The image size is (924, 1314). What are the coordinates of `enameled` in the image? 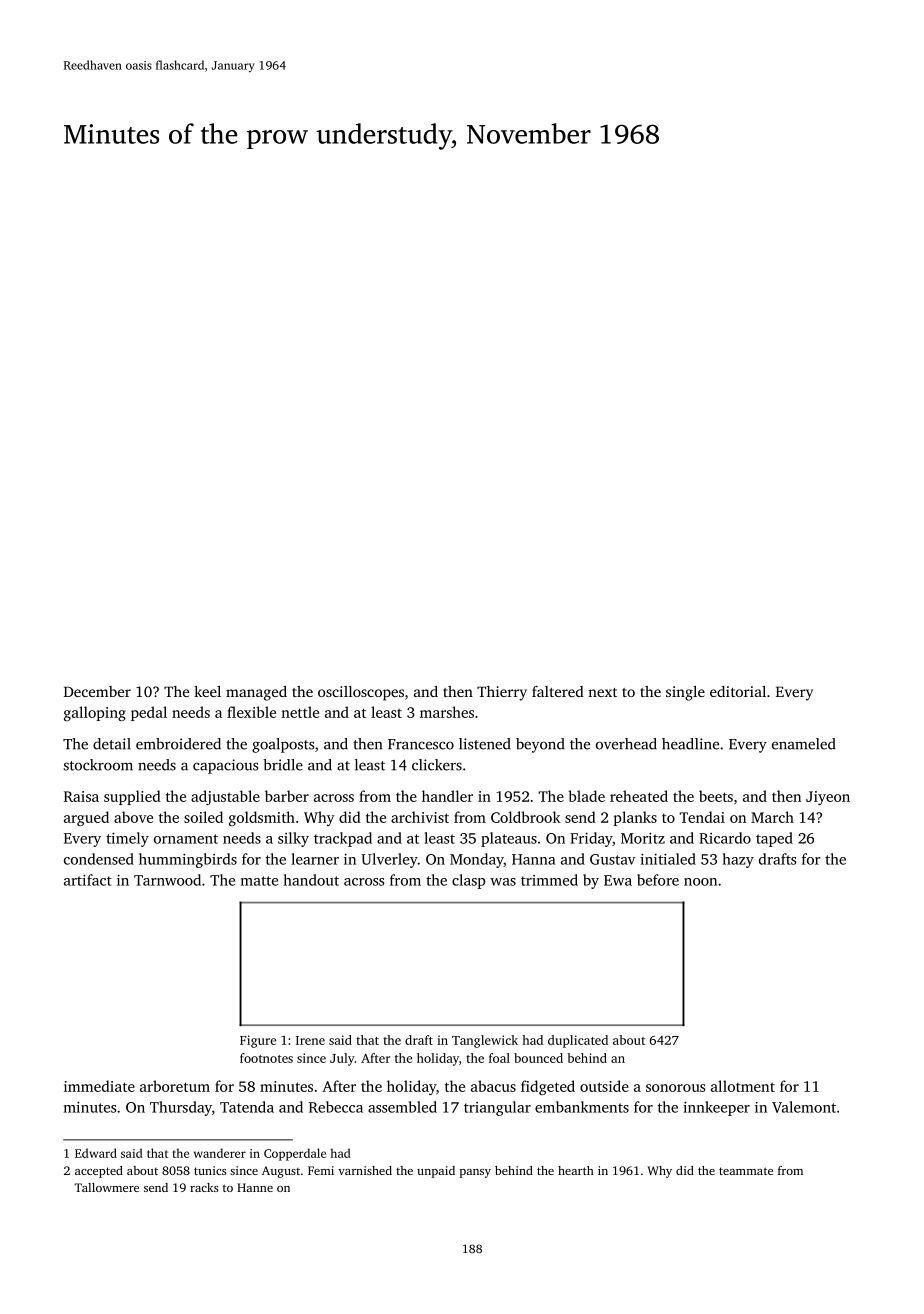 It's located at (804, 744).
